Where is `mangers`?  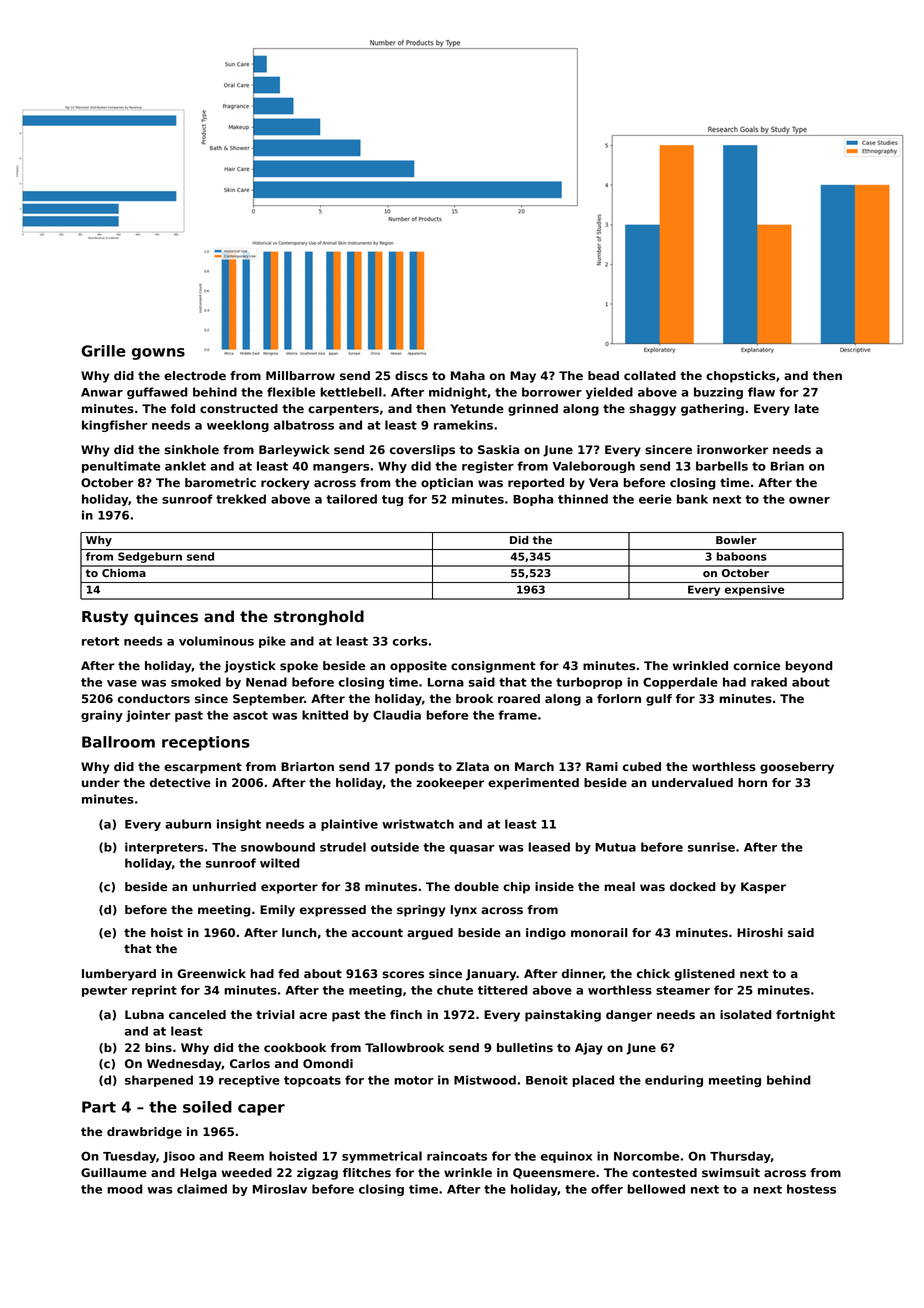 mangers is located at coordinates (341, 468).
